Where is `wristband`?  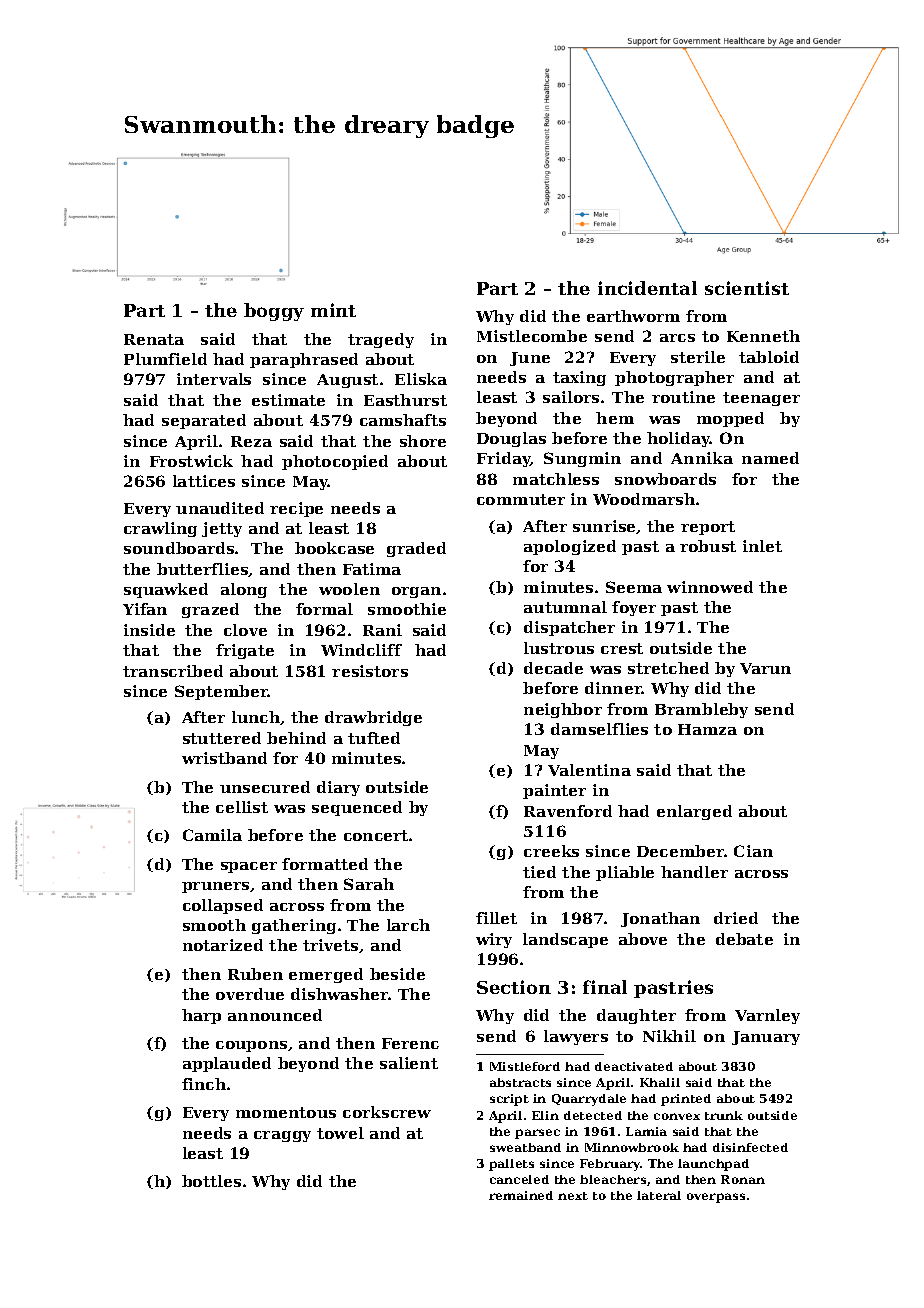
wristband is located at coordinates (224, 758).
